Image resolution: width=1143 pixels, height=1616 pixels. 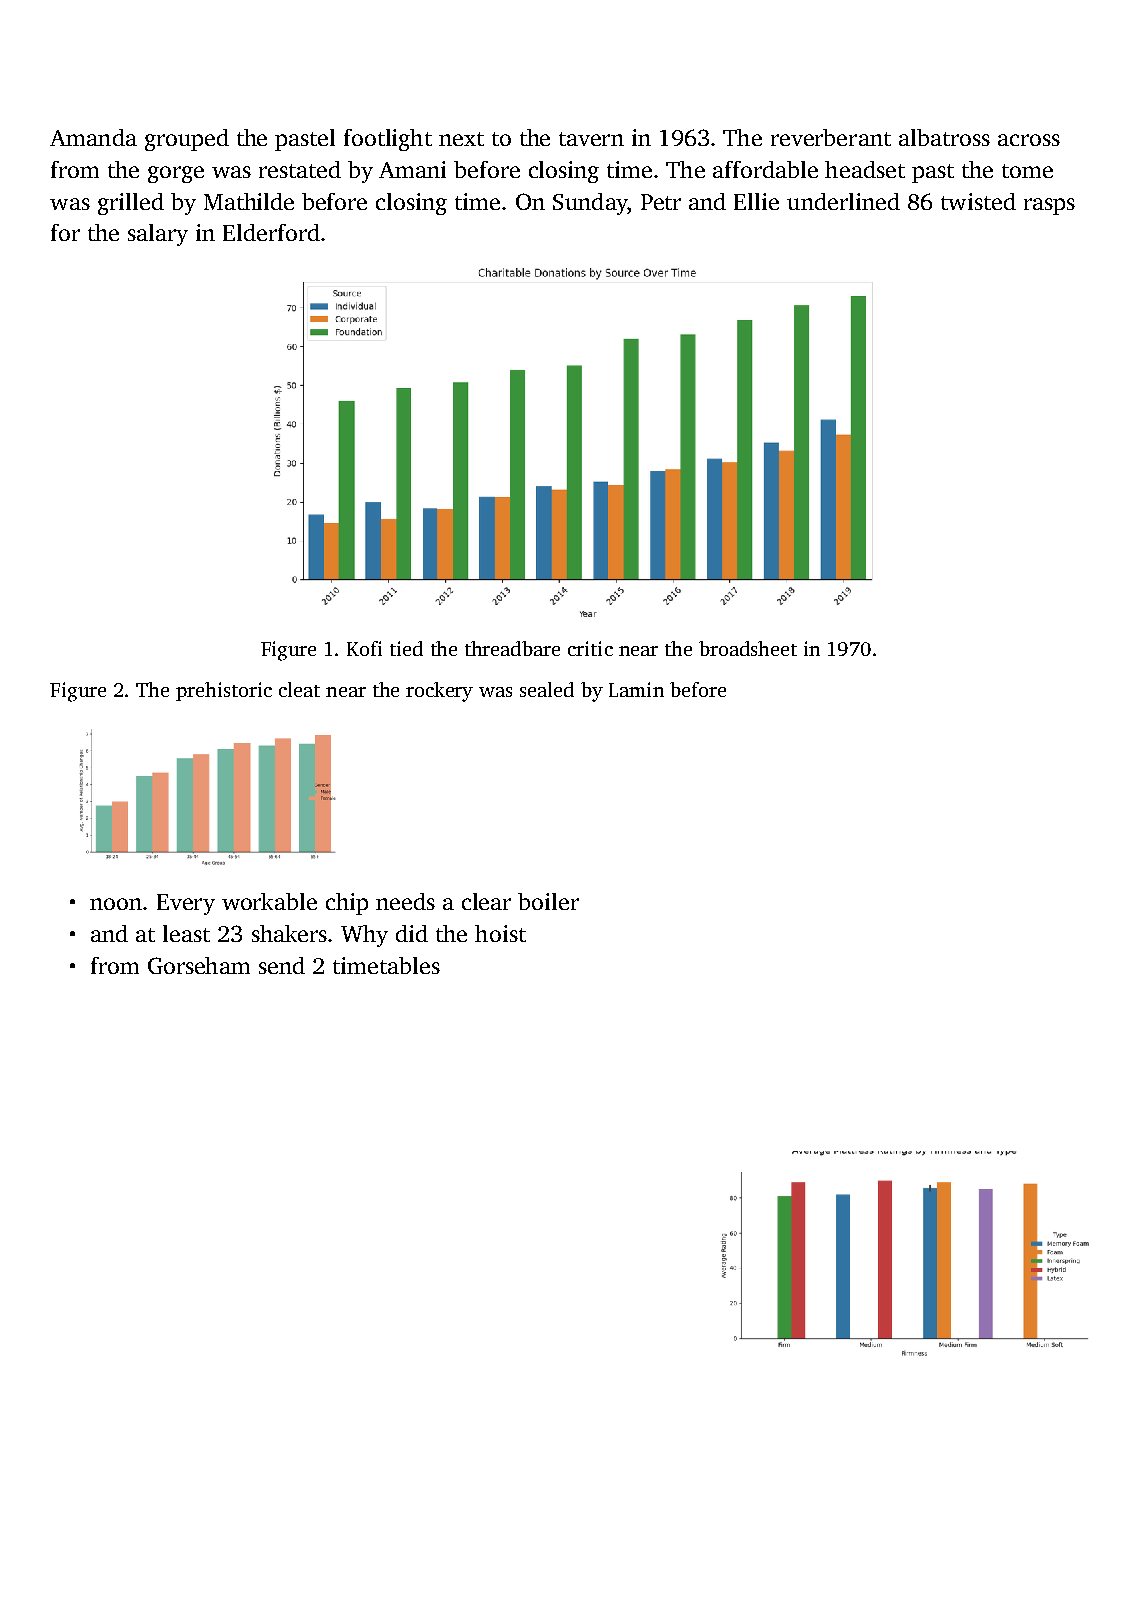 What do you see at coordinates (843, 201) in the screenshot?
I see `underlined` at bounding box center [843, 201].
